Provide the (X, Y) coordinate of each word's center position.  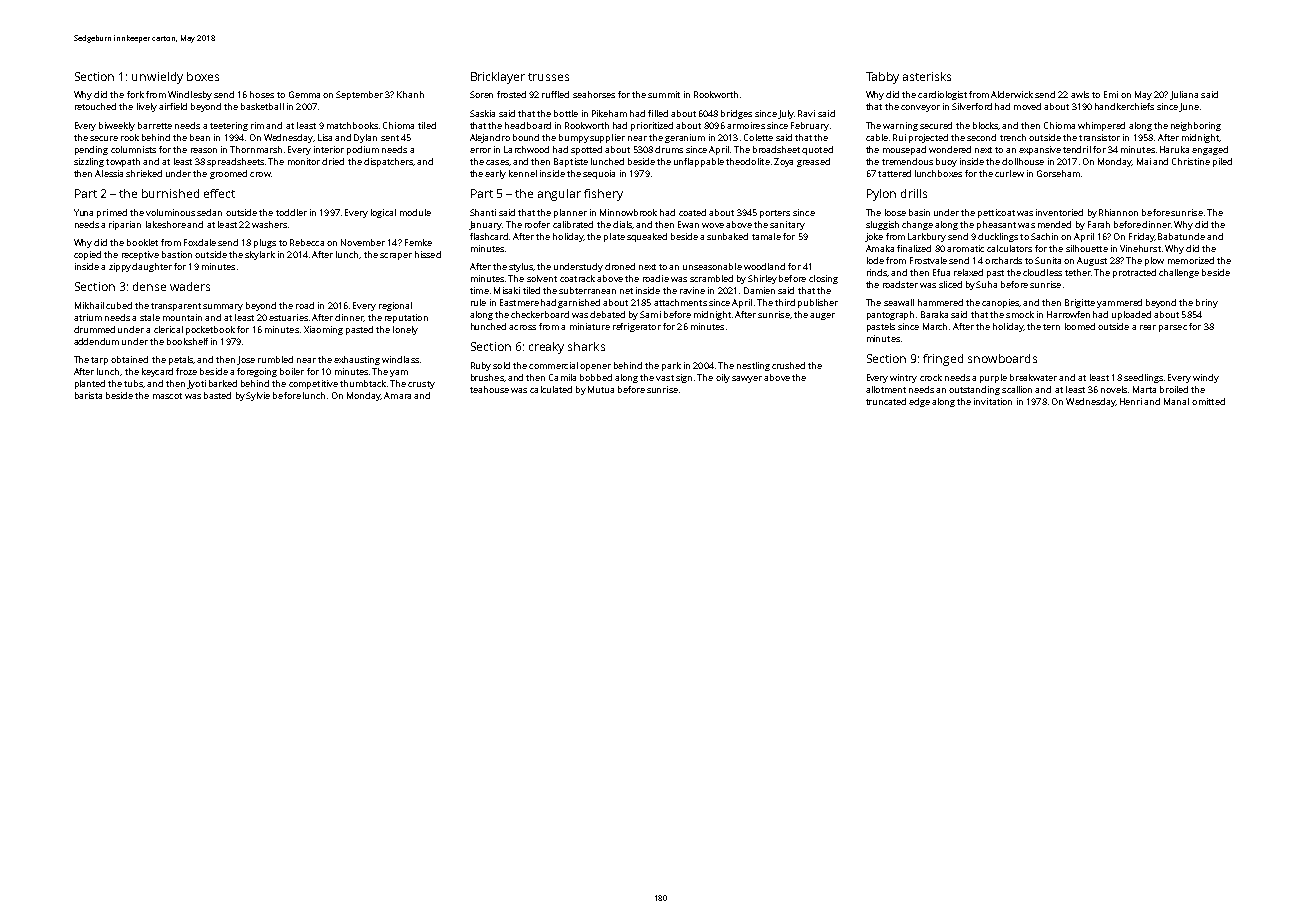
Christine (1191, 161)
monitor (304, 161)
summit (664, 94)
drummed (94, 329)
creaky (546, 348)
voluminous (170, 212)
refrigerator (637, 327)
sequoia (599, 174)
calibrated (573, 224)
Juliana (1184, 95)
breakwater (1033, 377)
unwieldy (157, 78)
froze (186, 371)
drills (914, 193)
